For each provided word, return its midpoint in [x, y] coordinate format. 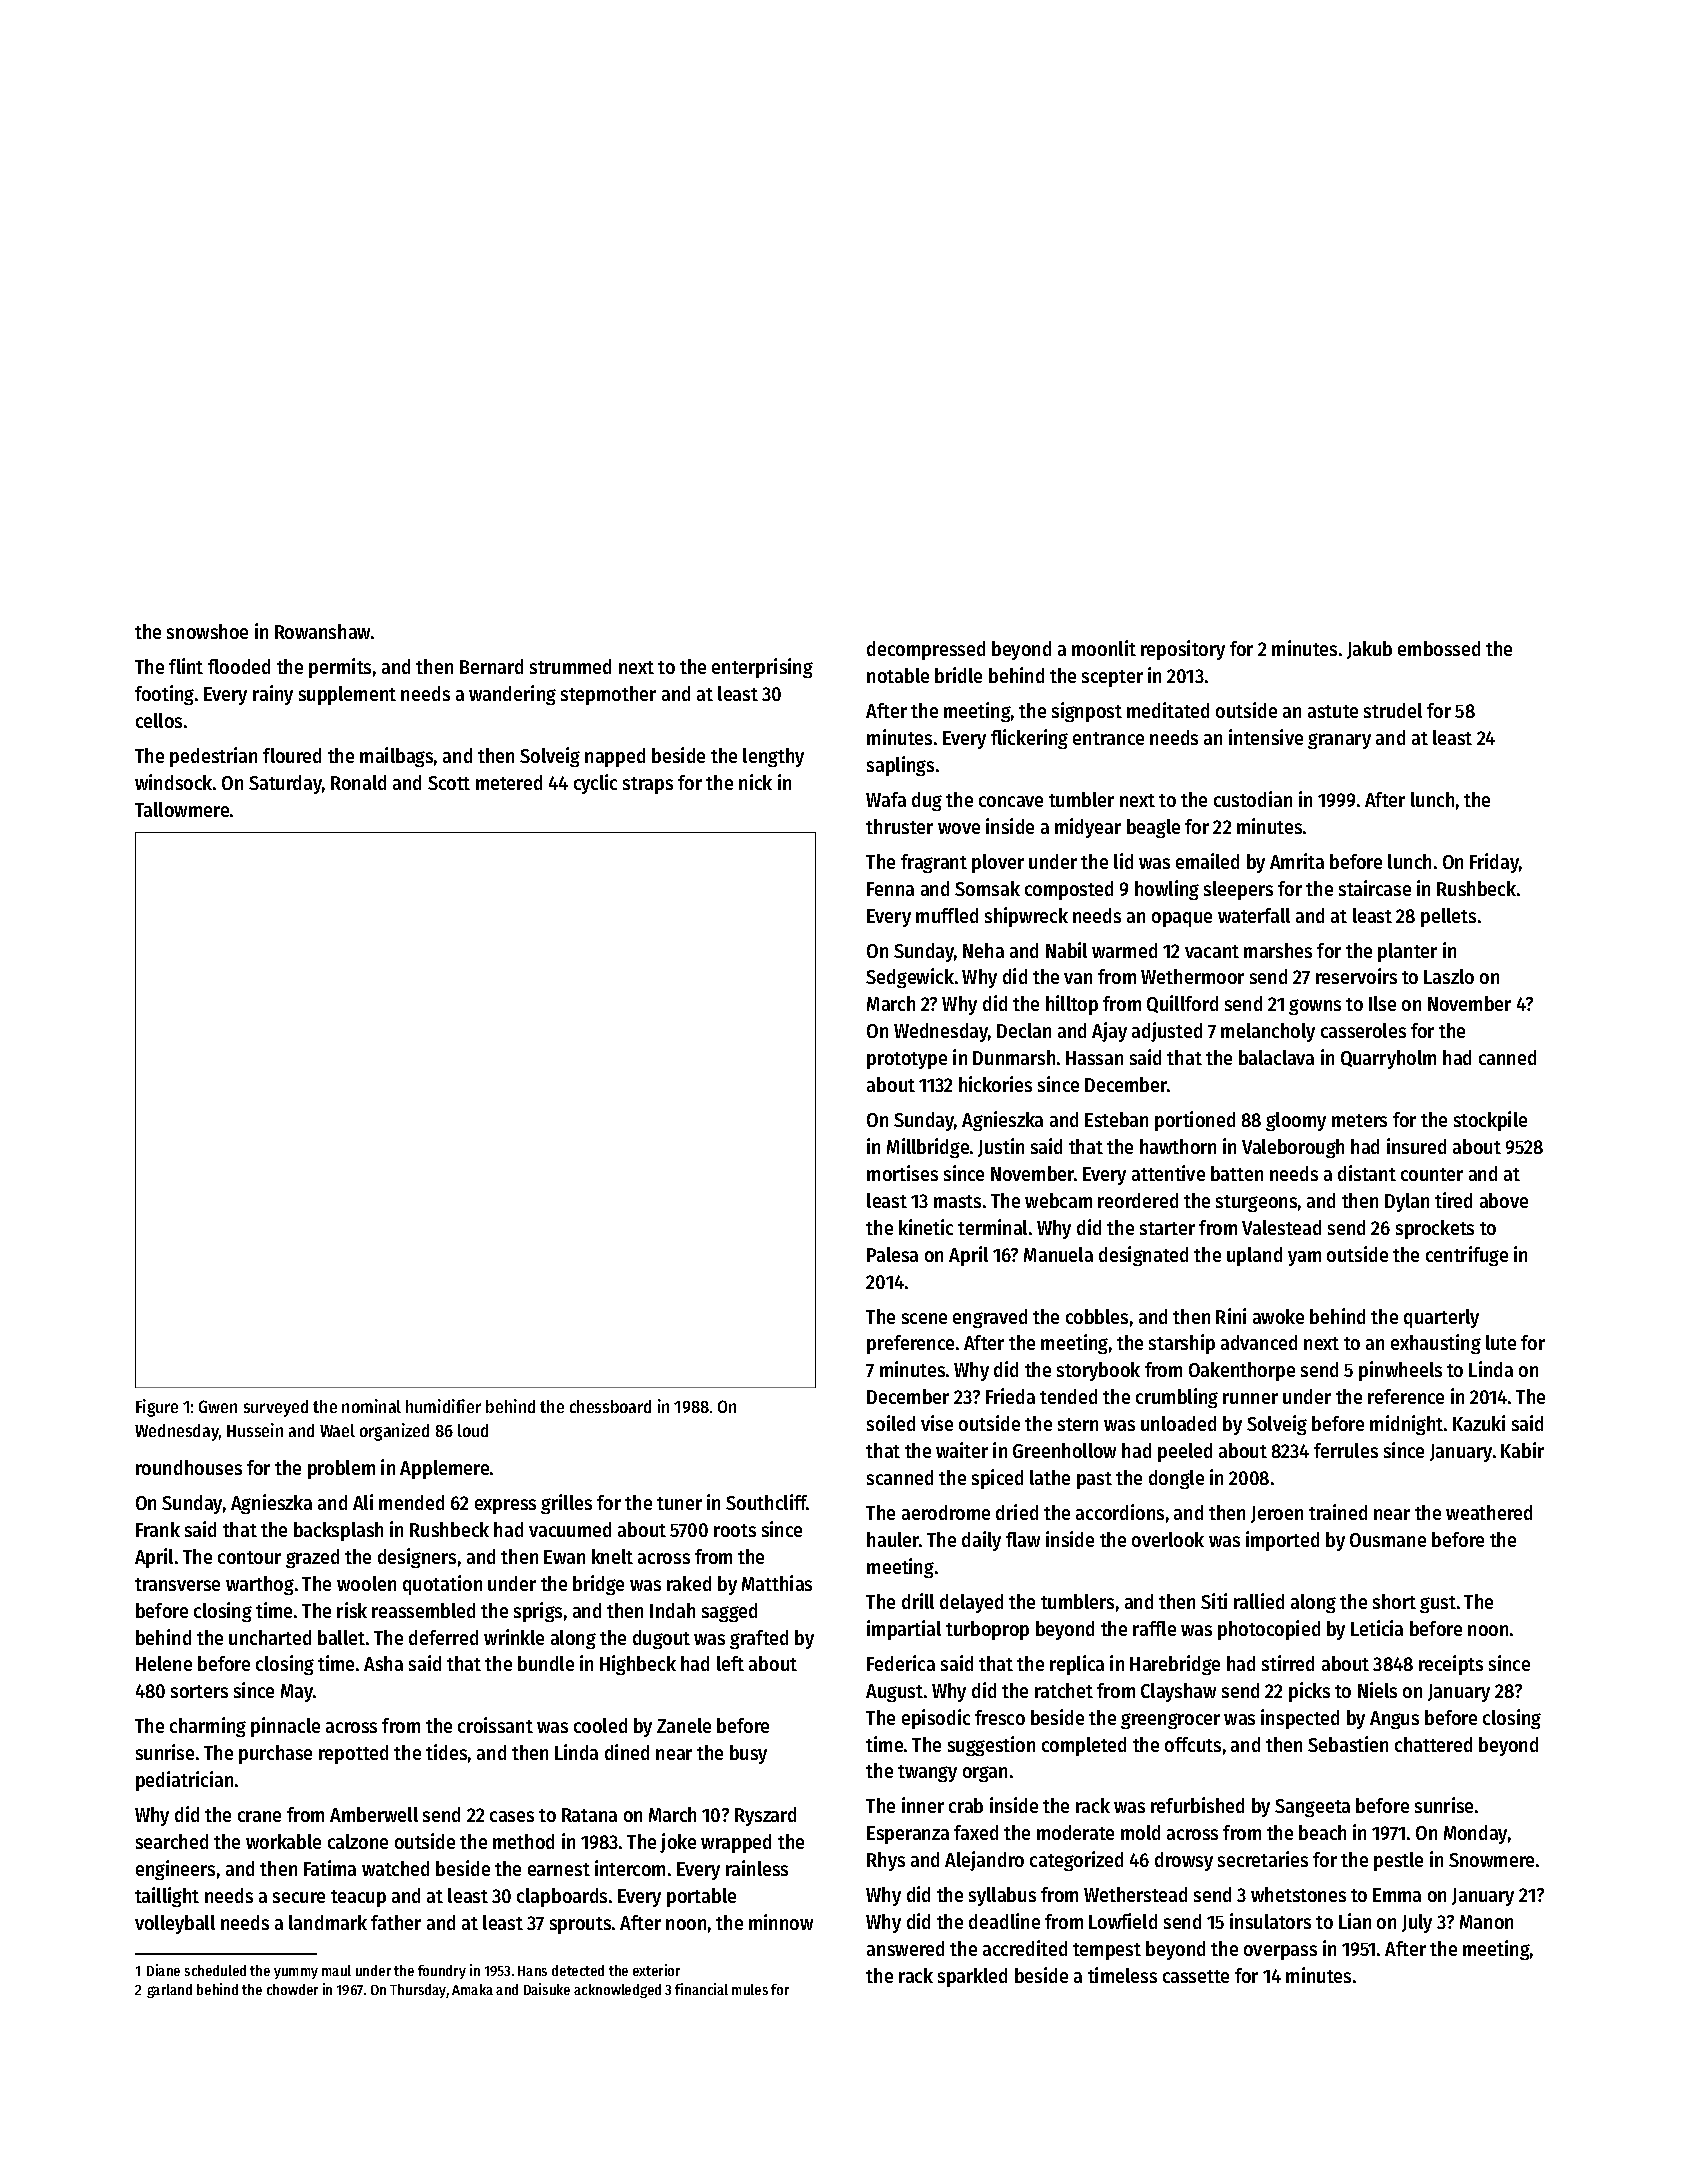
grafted [759, 1639]
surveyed [276, 1408]
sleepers [1238, 890]
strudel [1393, 710]
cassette [1196, 1976]
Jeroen [1277, 1514]
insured [1416, 1146]
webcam [1058, 1200]
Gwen [218, 1406]
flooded [239, 666]
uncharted [270, 1637]
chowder [292, 1989]
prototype [907, 1060]
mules [750, 1989]
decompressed [926, 650]
